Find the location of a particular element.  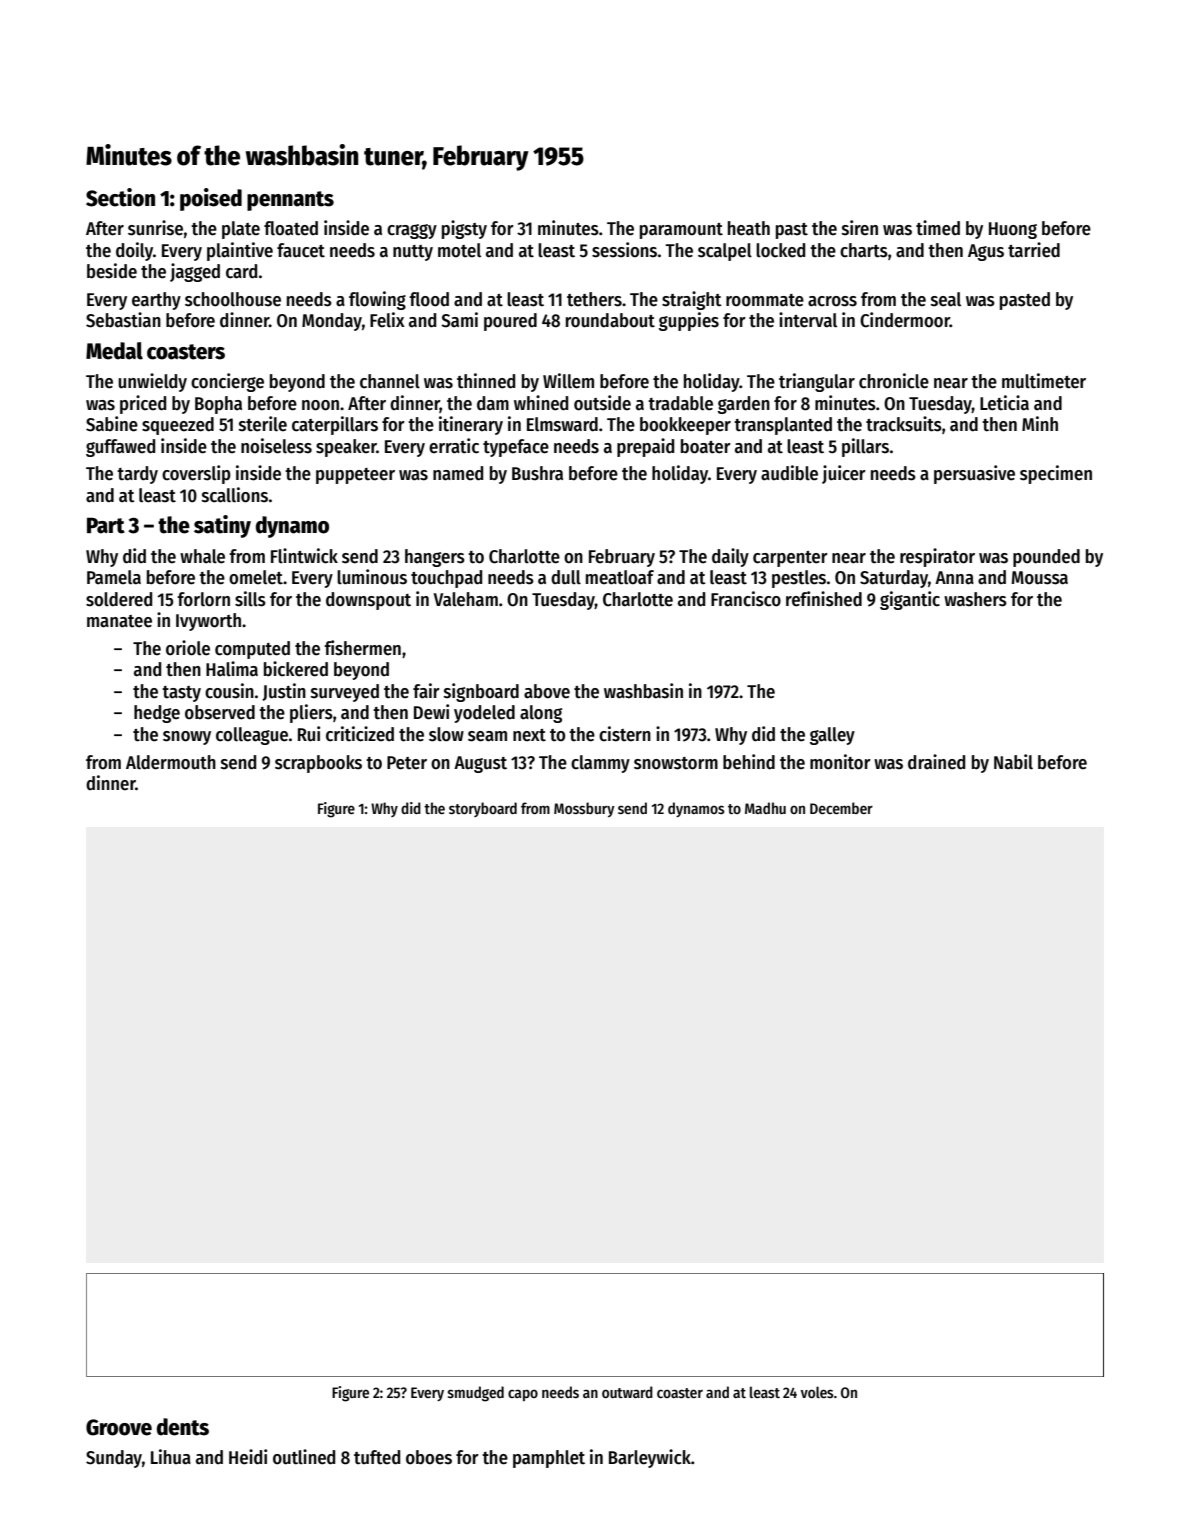

timed is located at coordinates (938, 228).
